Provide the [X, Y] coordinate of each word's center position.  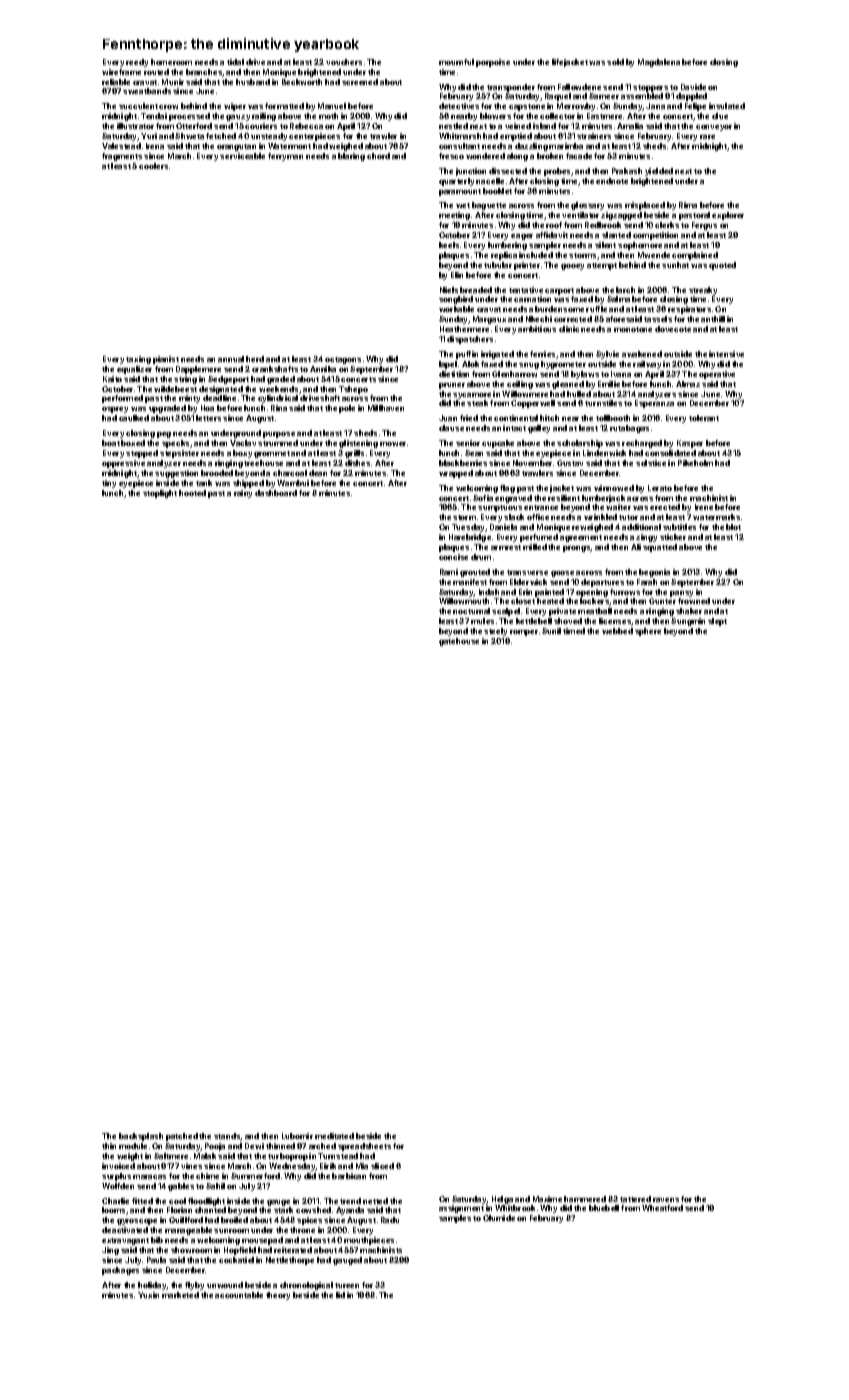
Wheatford [662, 1208]
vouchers [344, 62]
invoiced [118, 1166]
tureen [347, 1285]
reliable [116, 82]
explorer [728, 216]
